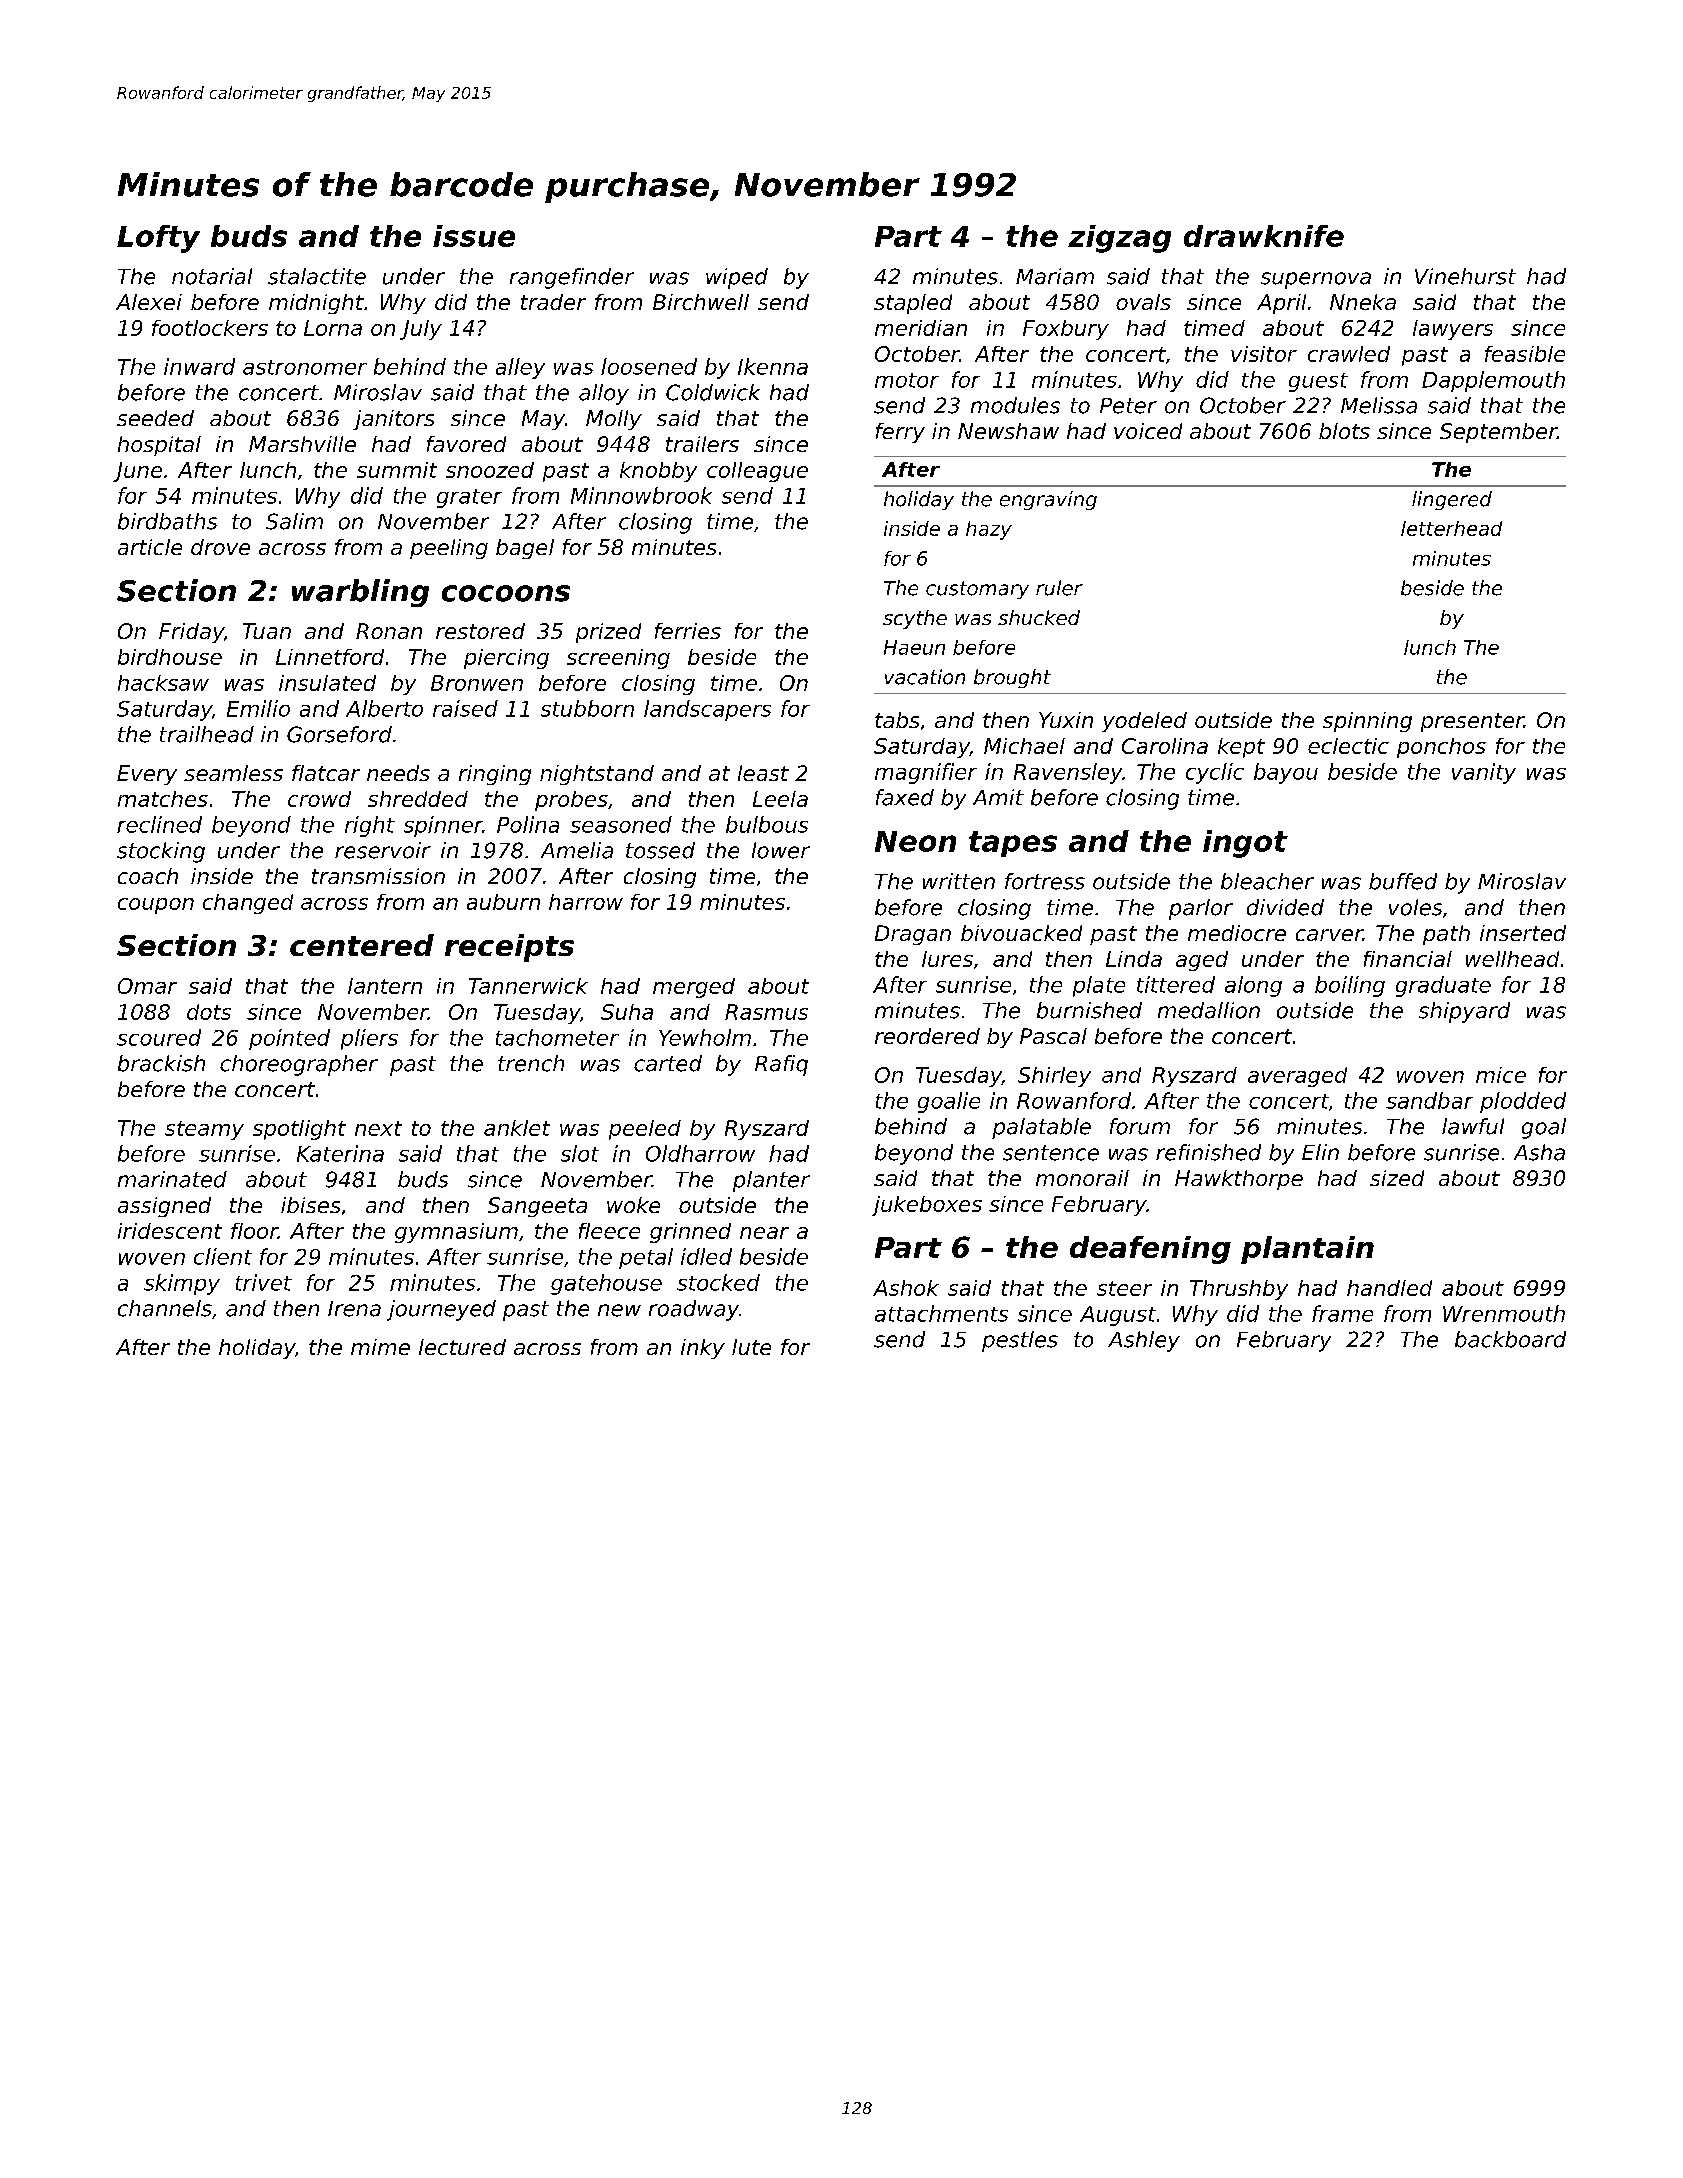  What do you see at coordinates (462, 1347) in the image?
I see `lectured` at bounding box center [462, 1347].
